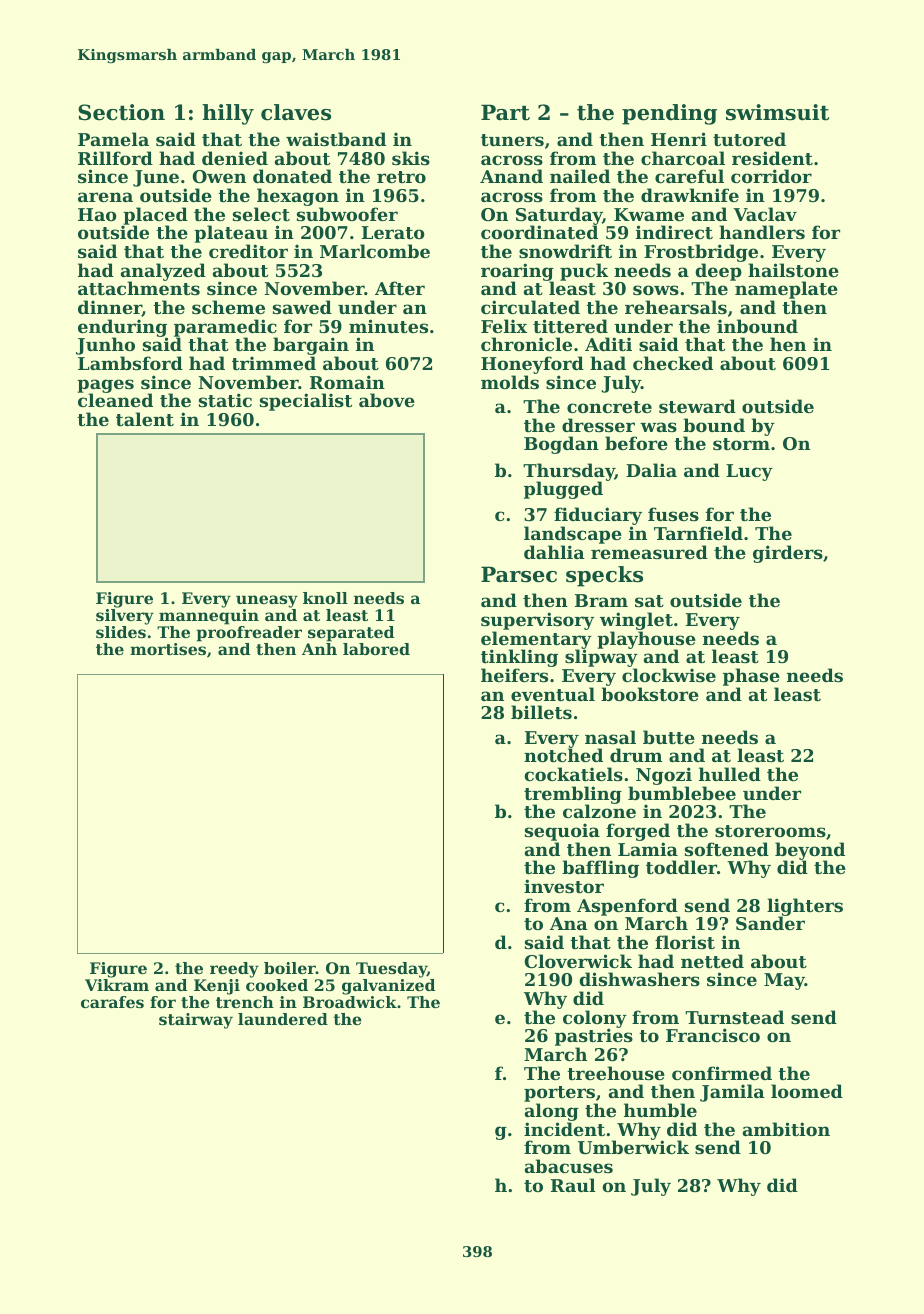 The image size is (924, 1314). I want to click on stairway, so click(196, 1021).
